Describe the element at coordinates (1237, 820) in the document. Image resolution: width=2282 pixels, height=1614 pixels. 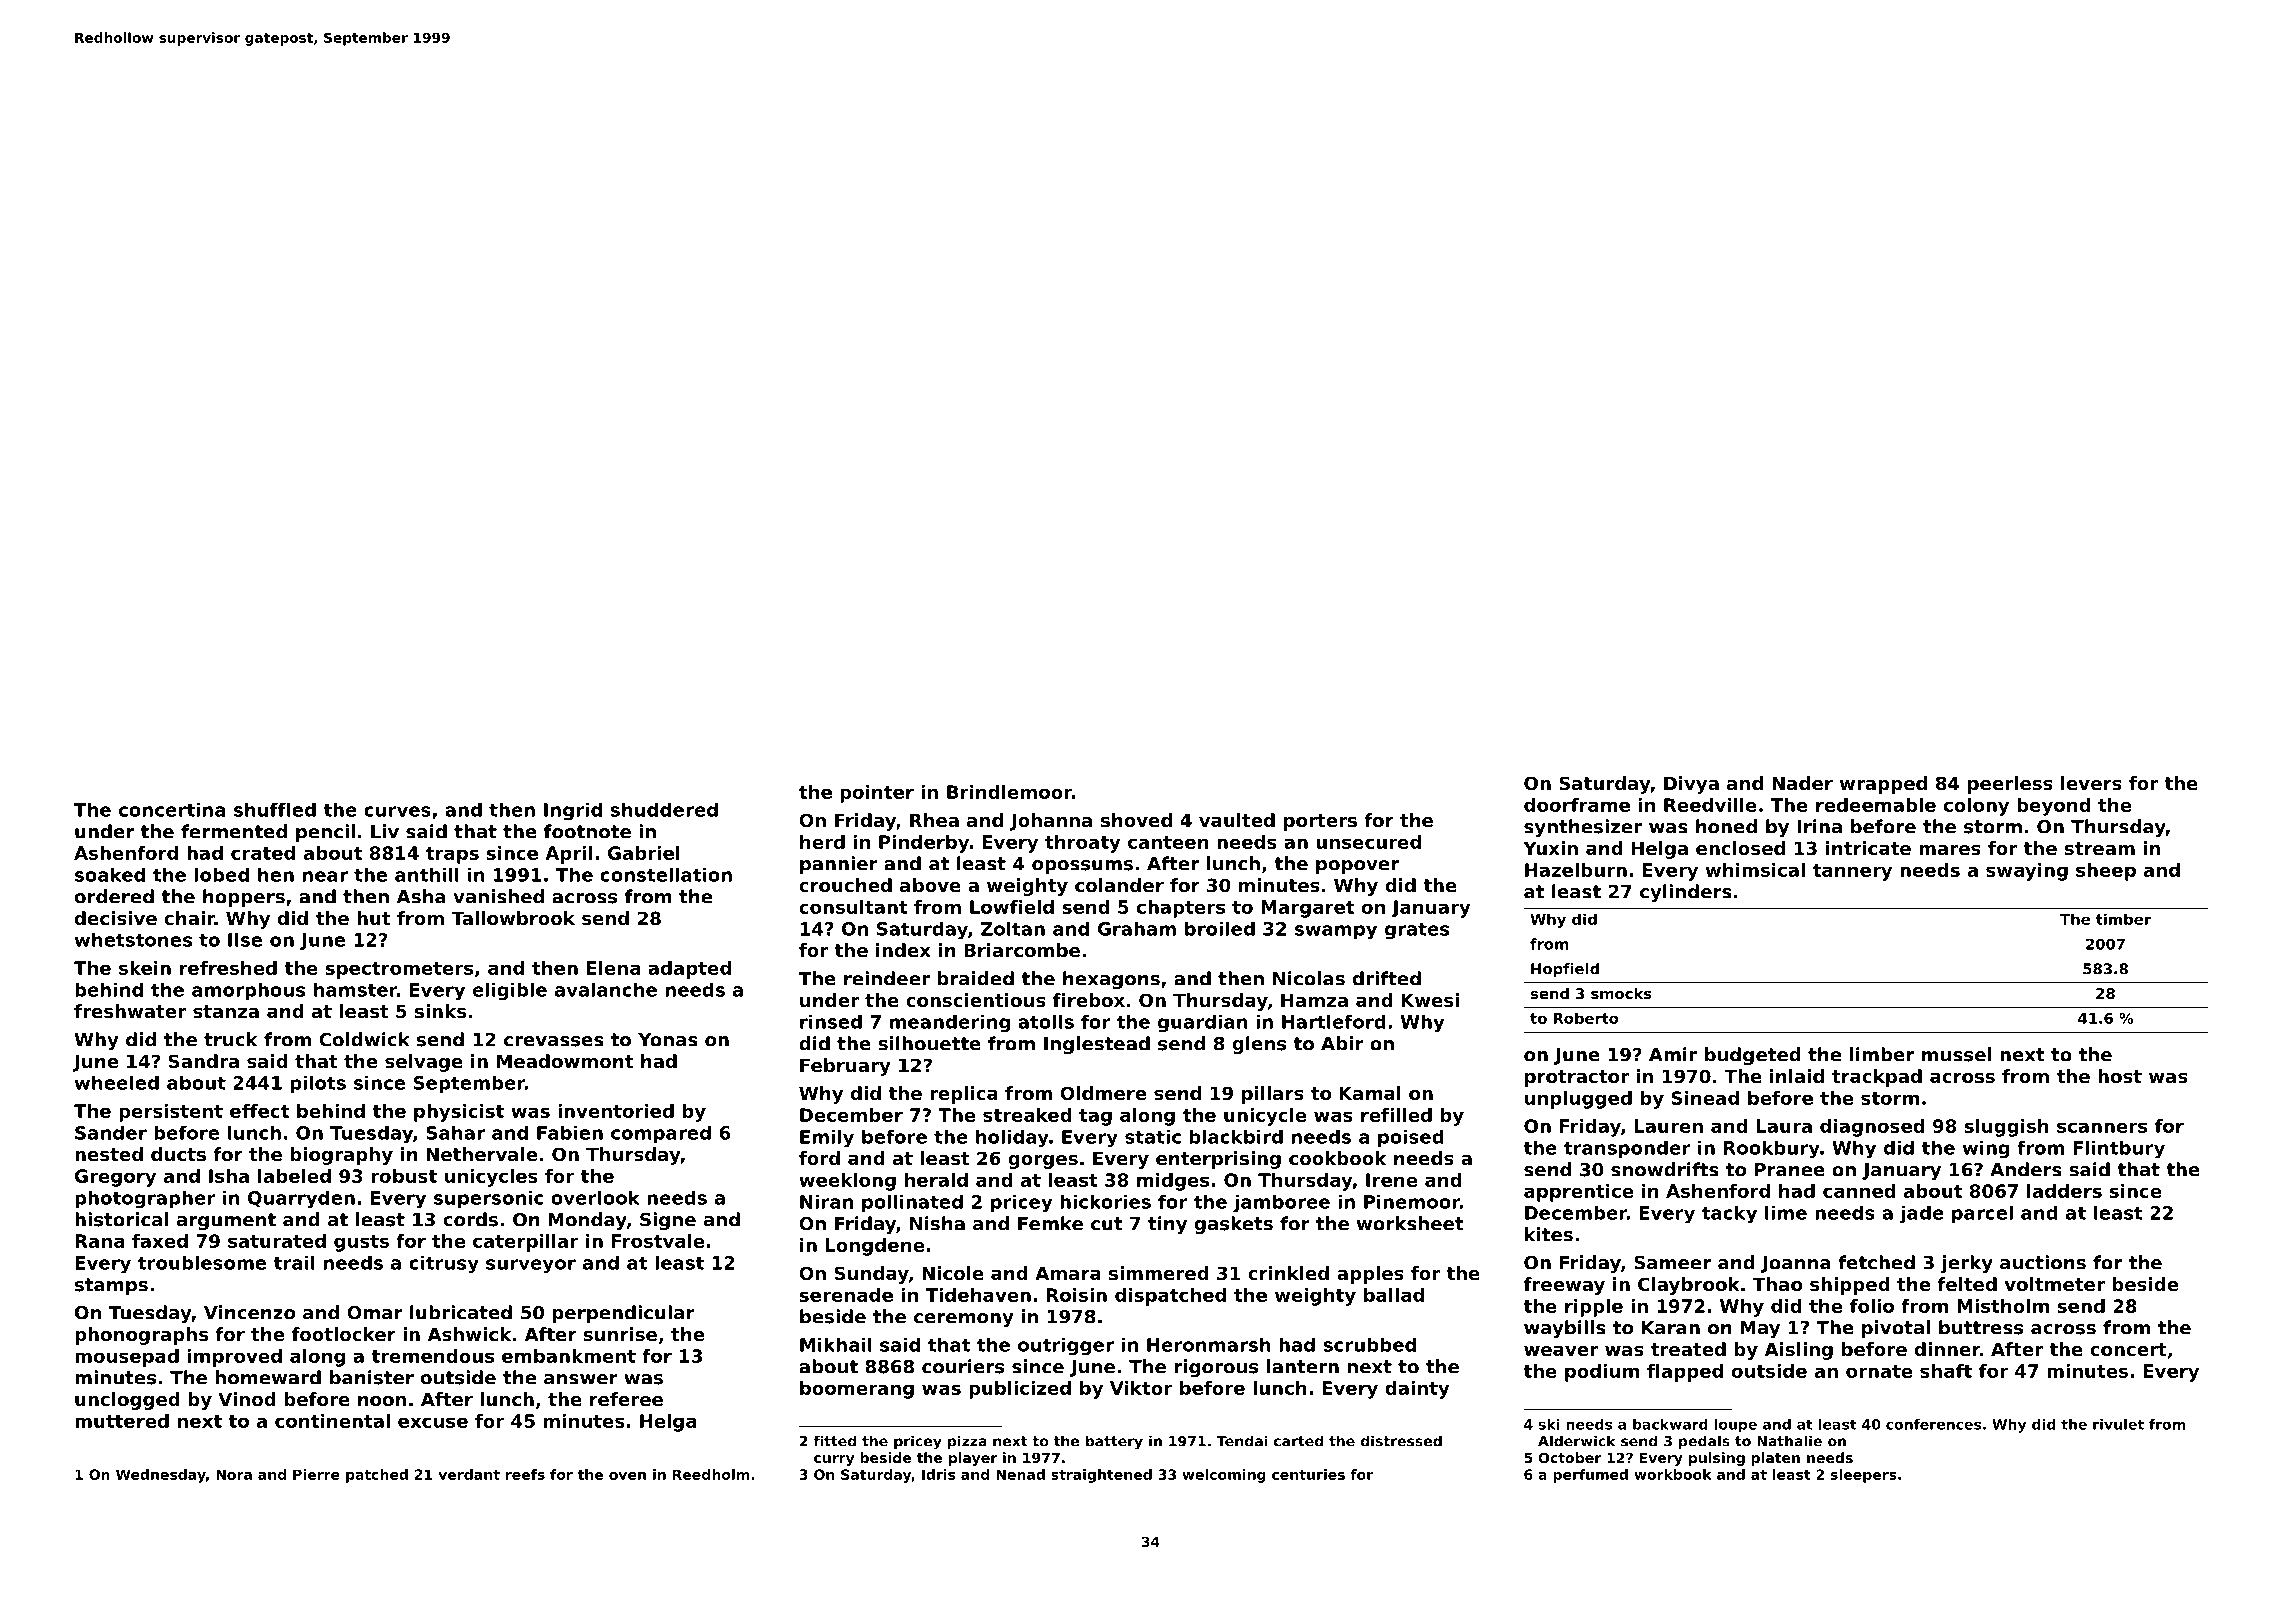
I see `vaulted` at that location.
